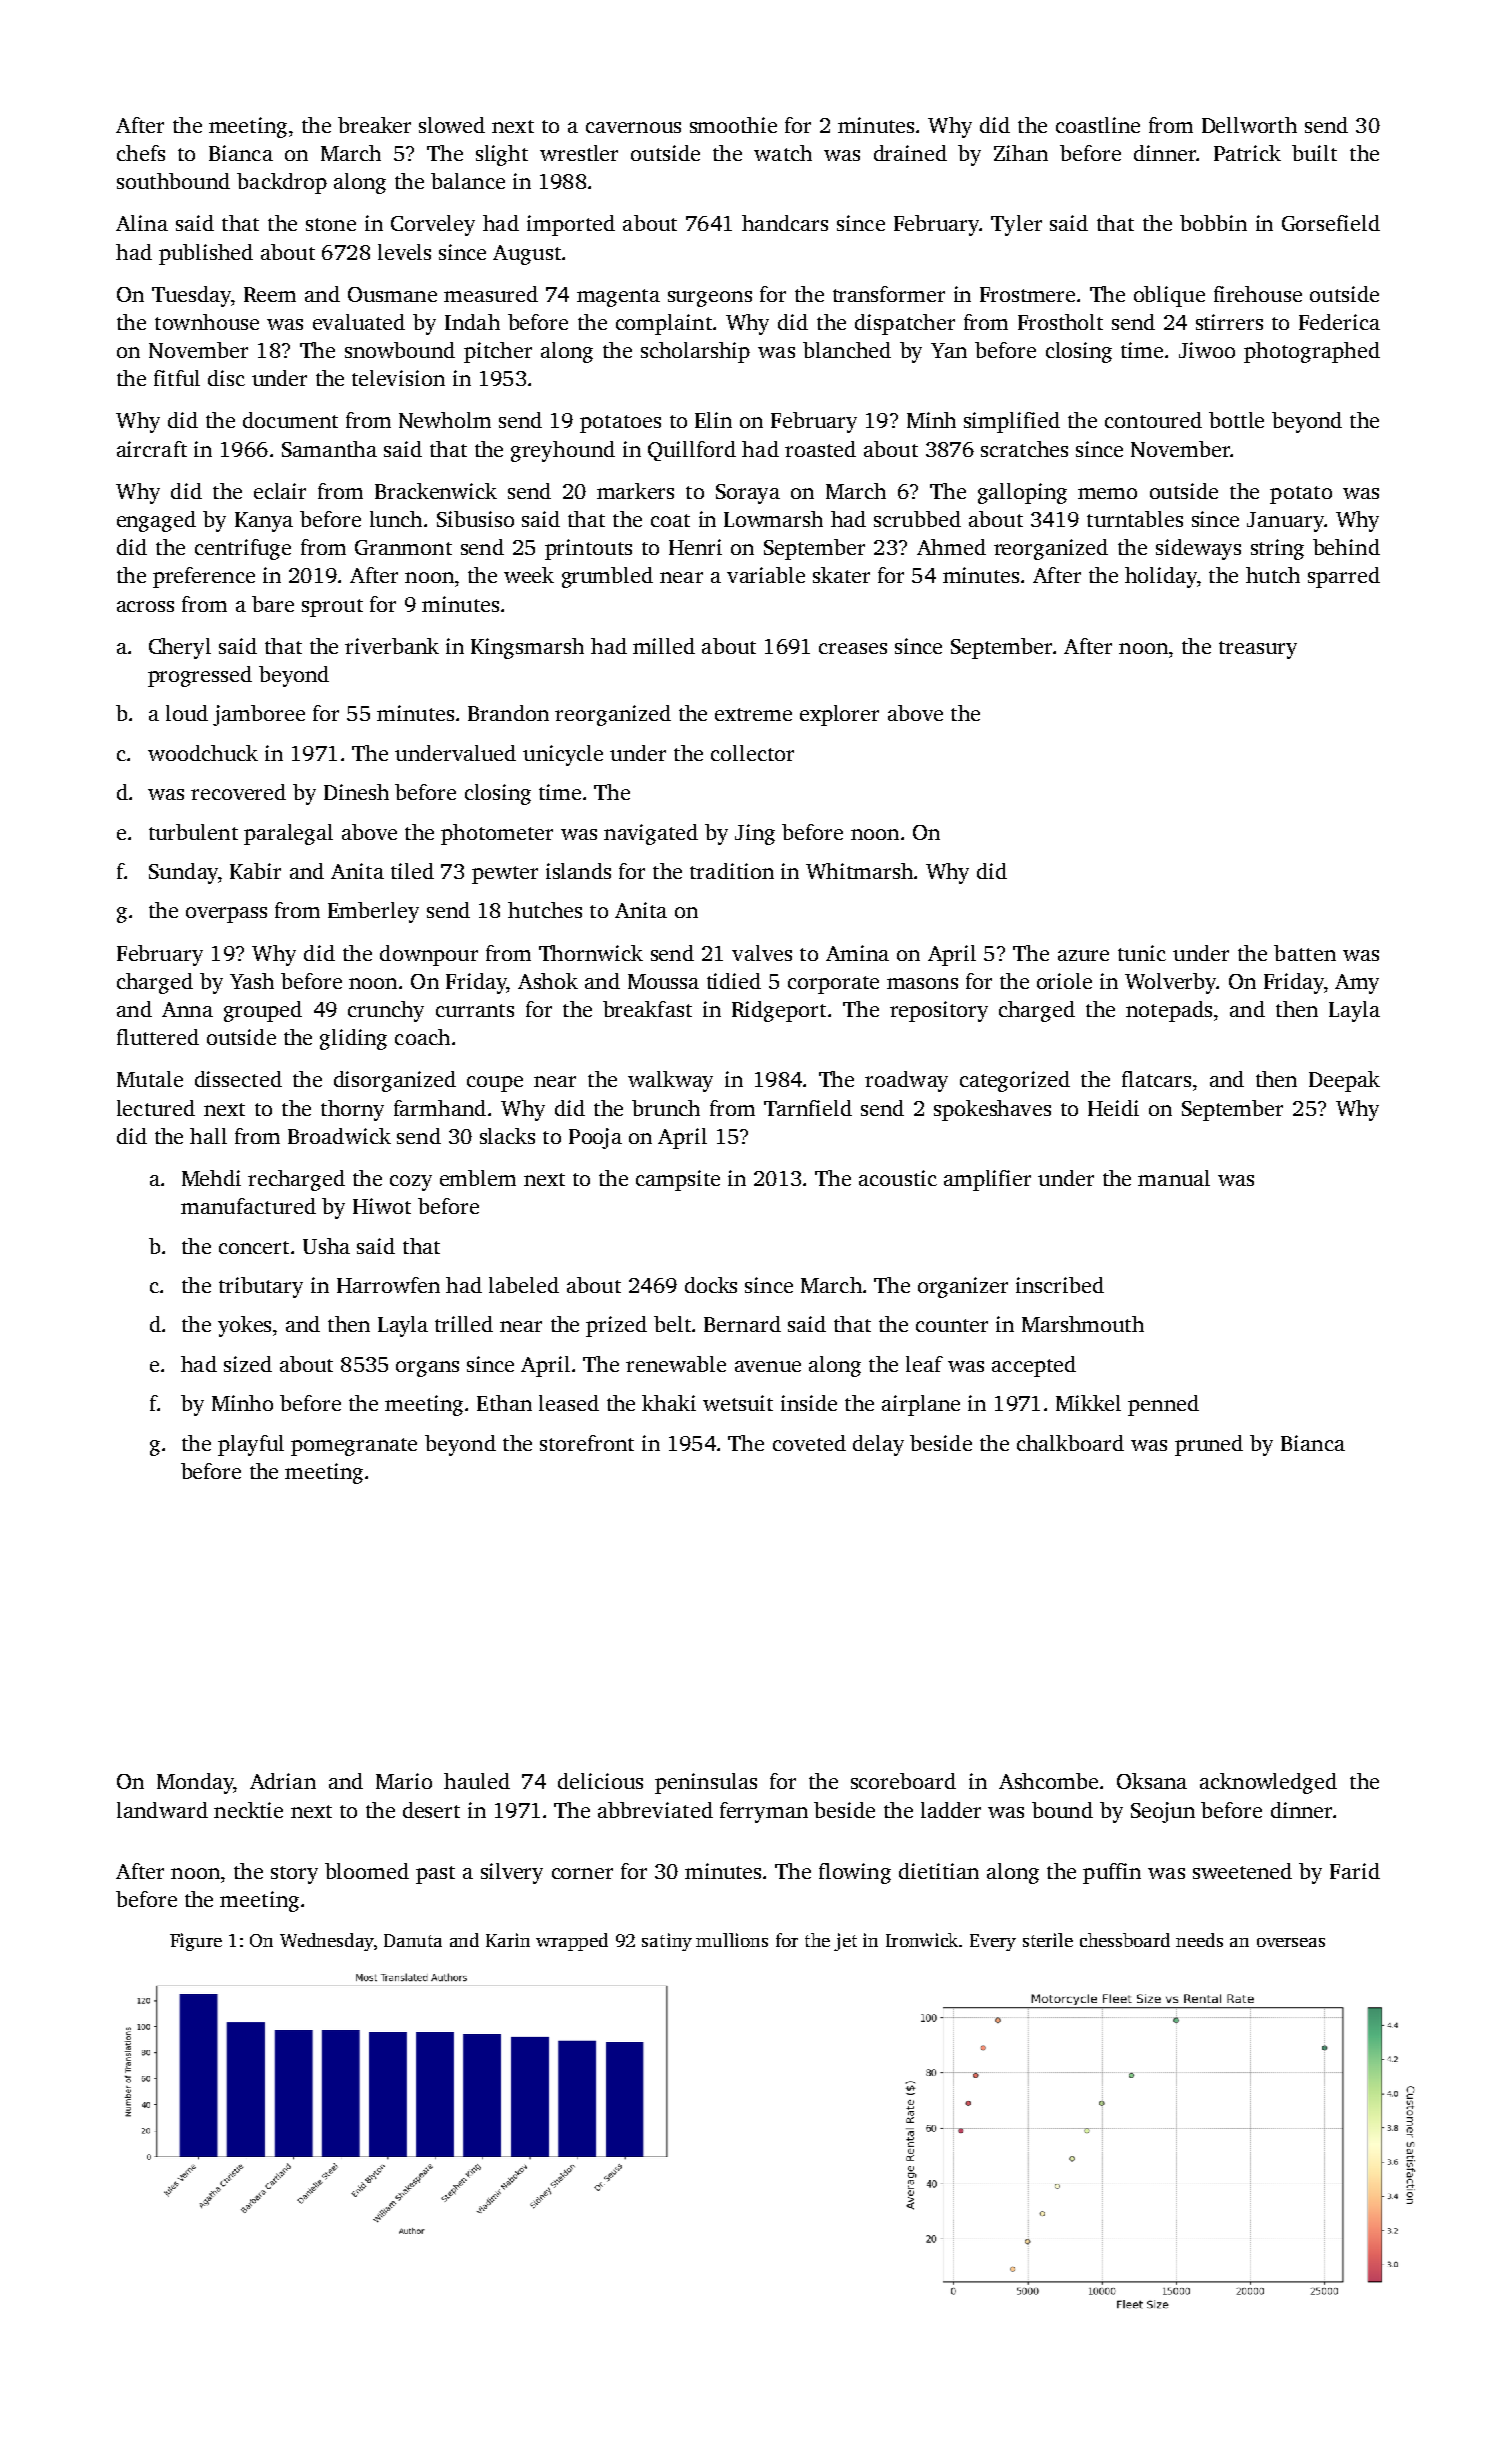  What do you see at coordinates (354, 1447) in the screenshot?
I see `pomegranate` at bounding box center [354, 1447].
